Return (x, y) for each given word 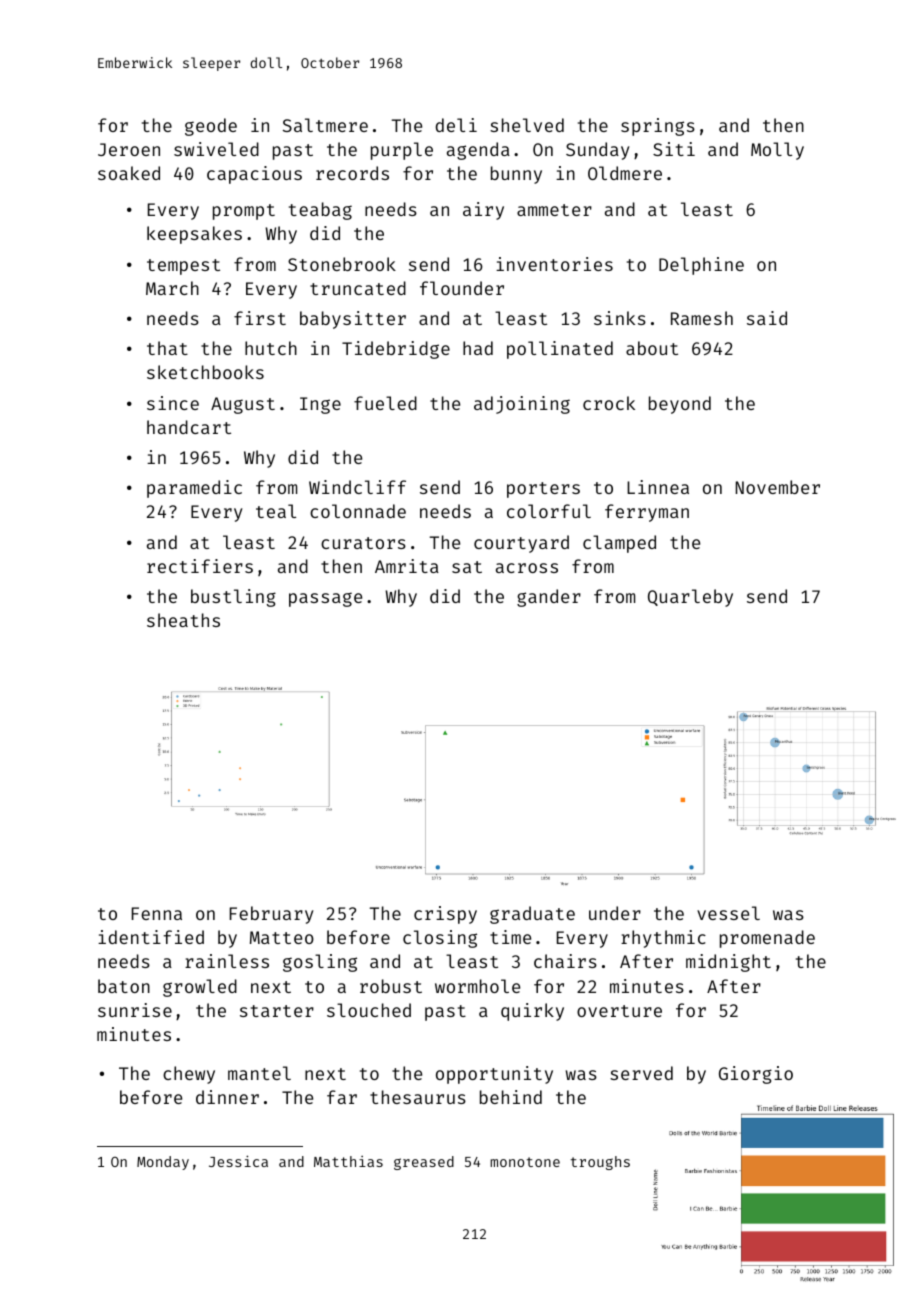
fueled (385, 403)
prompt (244, 212)
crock (609, 403)
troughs (600, 1163)
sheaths (183, 620)
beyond (680, 405)
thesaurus (418, 1097)
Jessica (238, 1161)
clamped (619, 544)
